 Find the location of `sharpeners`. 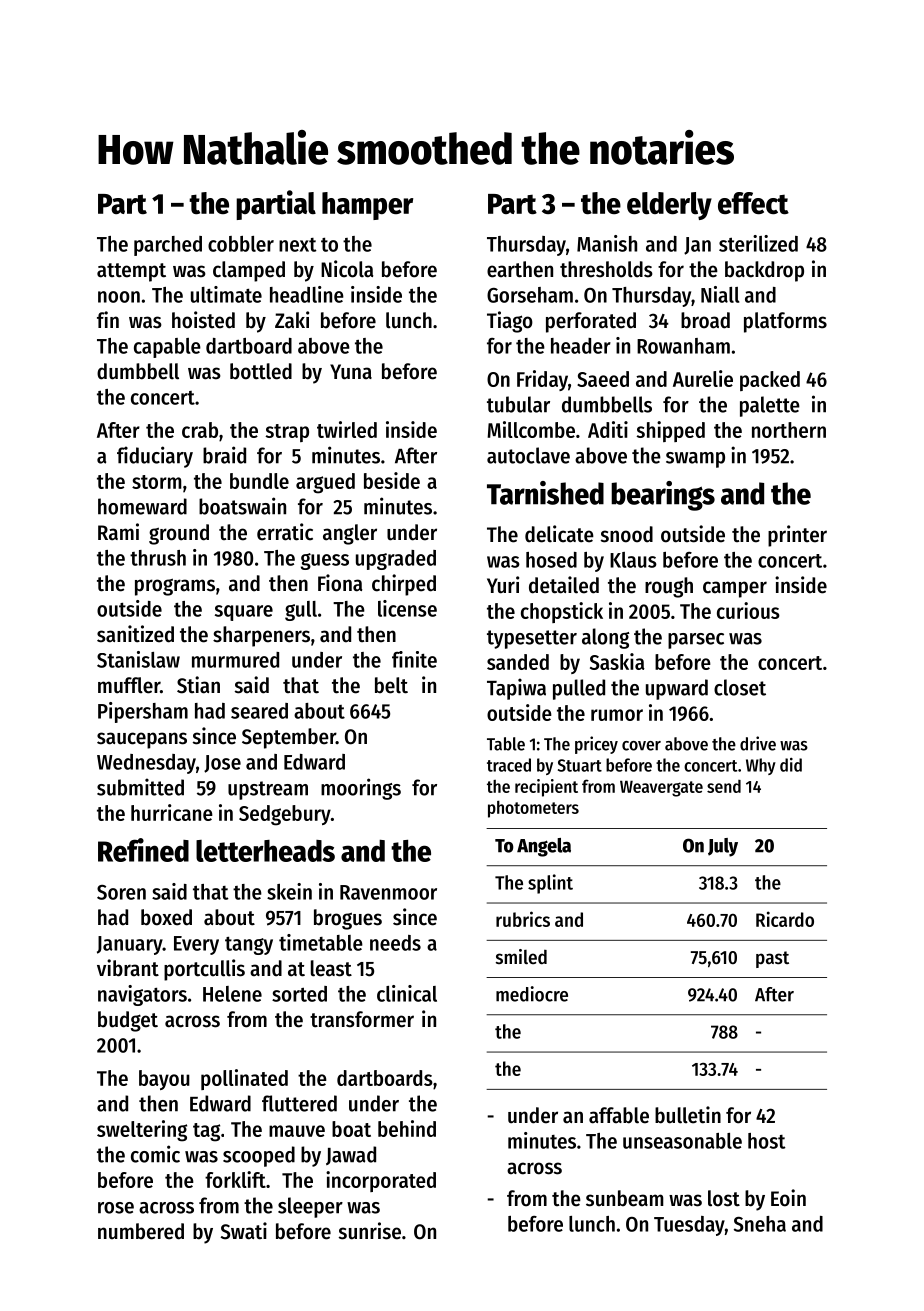

sharpeners is located at coordinates (261, 636).
